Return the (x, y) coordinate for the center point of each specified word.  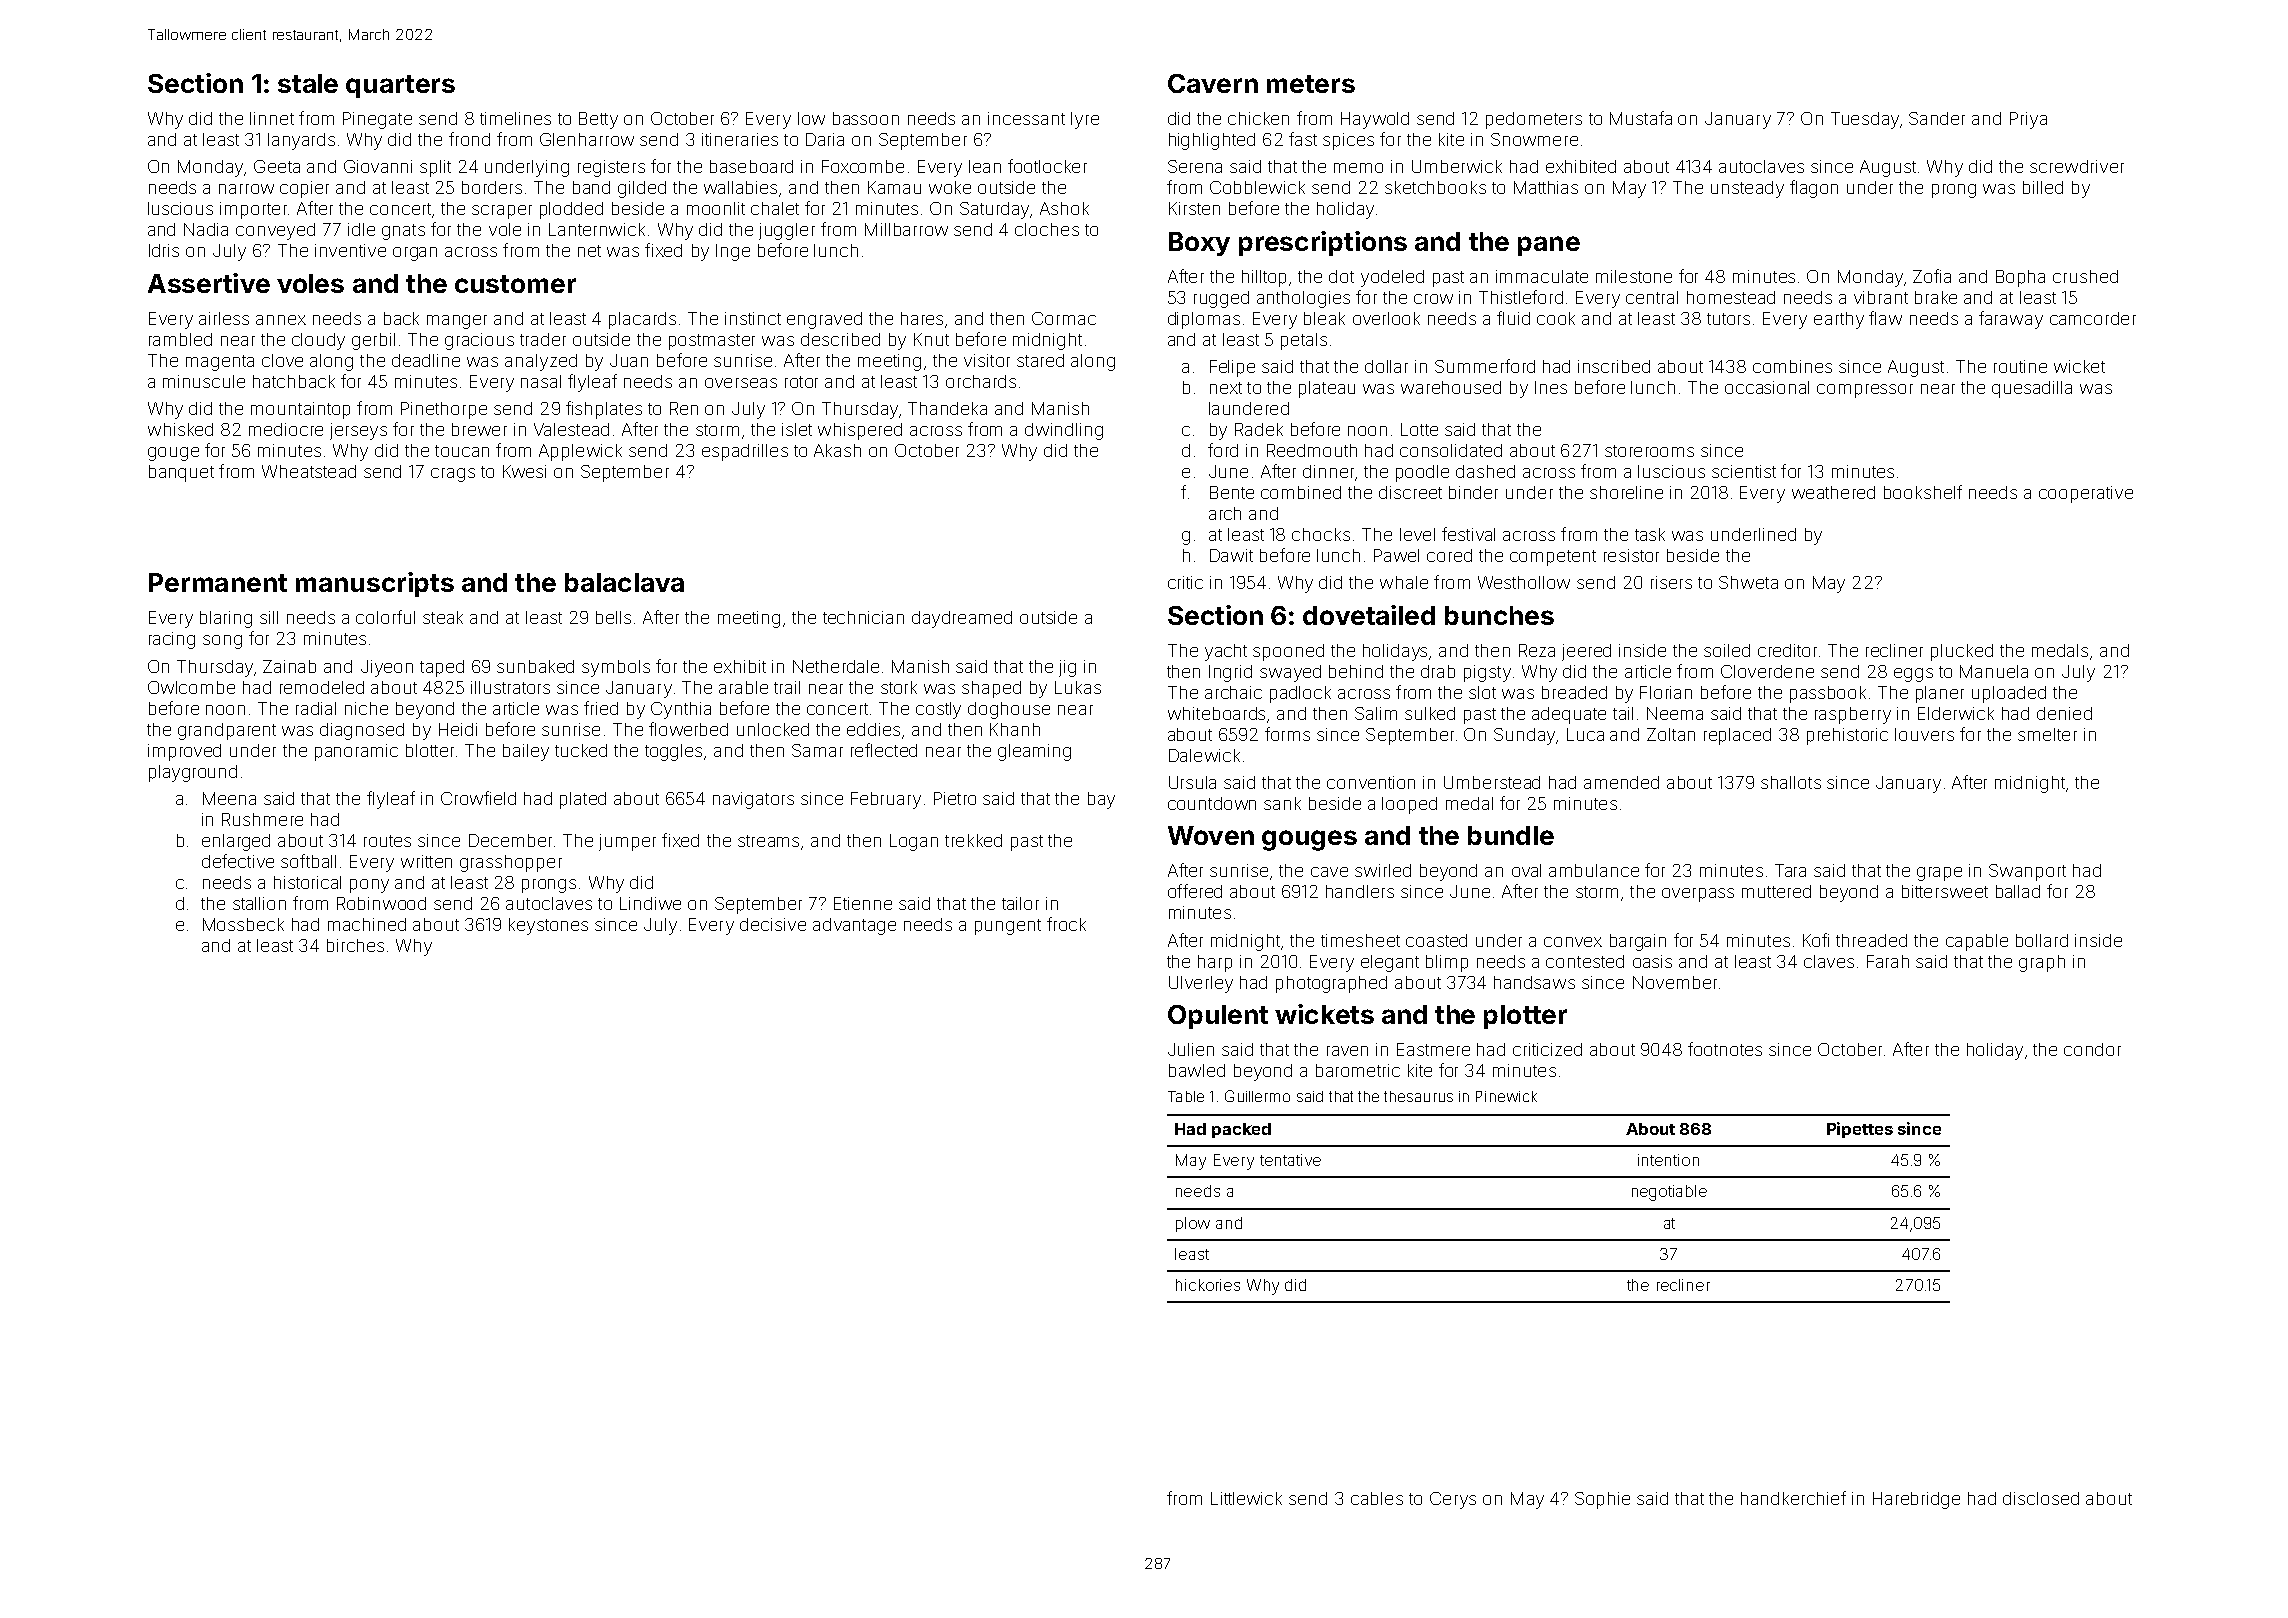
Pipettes (1860, 1130)
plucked (1962, 652)
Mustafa (1641, 118)
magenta (220, 363)
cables (1377, 1498)
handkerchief (1793, 1498)
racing (172, 640)
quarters (400, 86)
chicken (1258, 118)
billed (2043, 187)
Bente (1232, 492)
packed (1241, 1130)
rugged (1221, 299)
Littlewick (1246, 1498)
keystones (548, 926)
